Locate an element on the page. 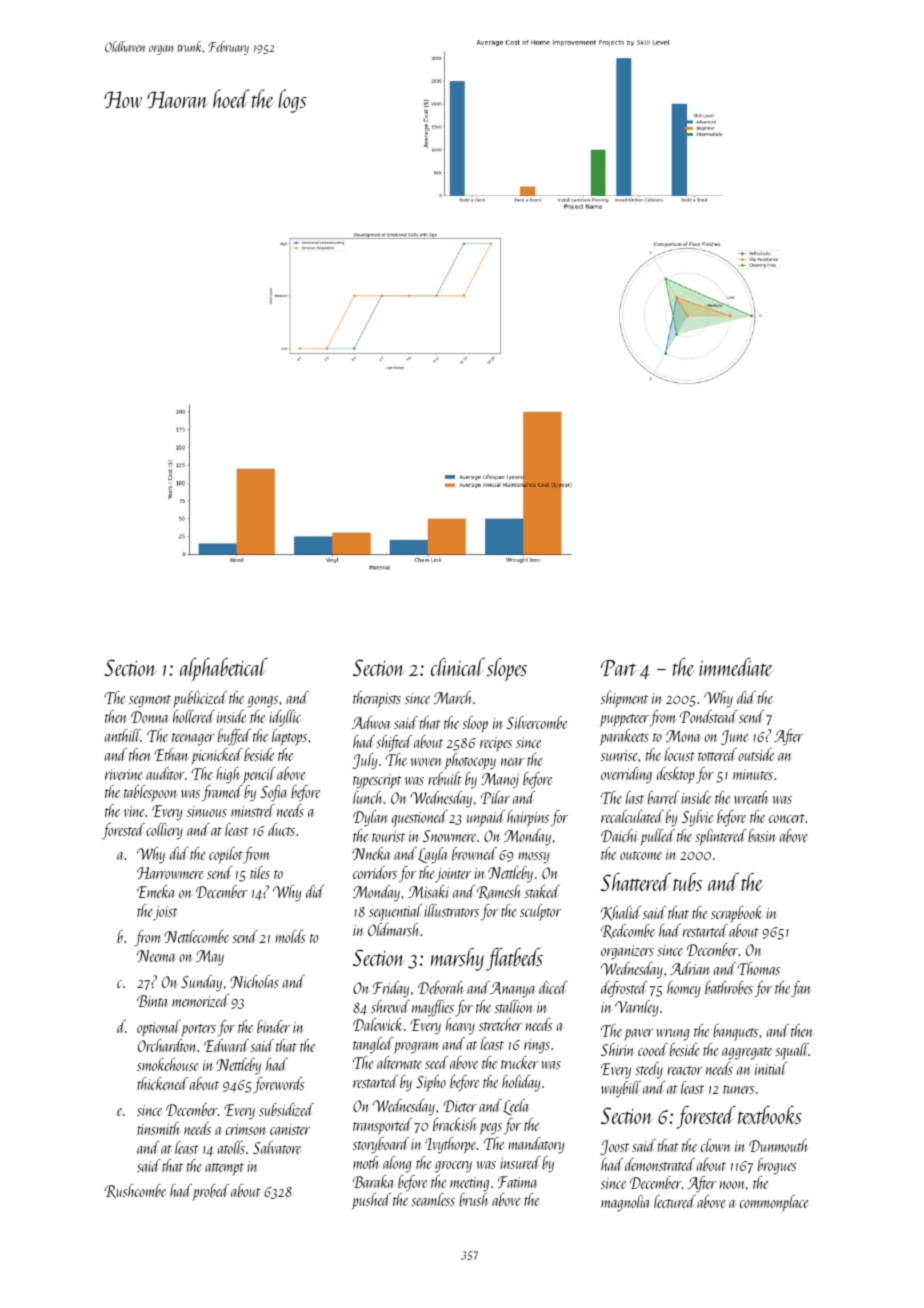 The image size is (924, 1308). near is located at coordinates (512, 762).
